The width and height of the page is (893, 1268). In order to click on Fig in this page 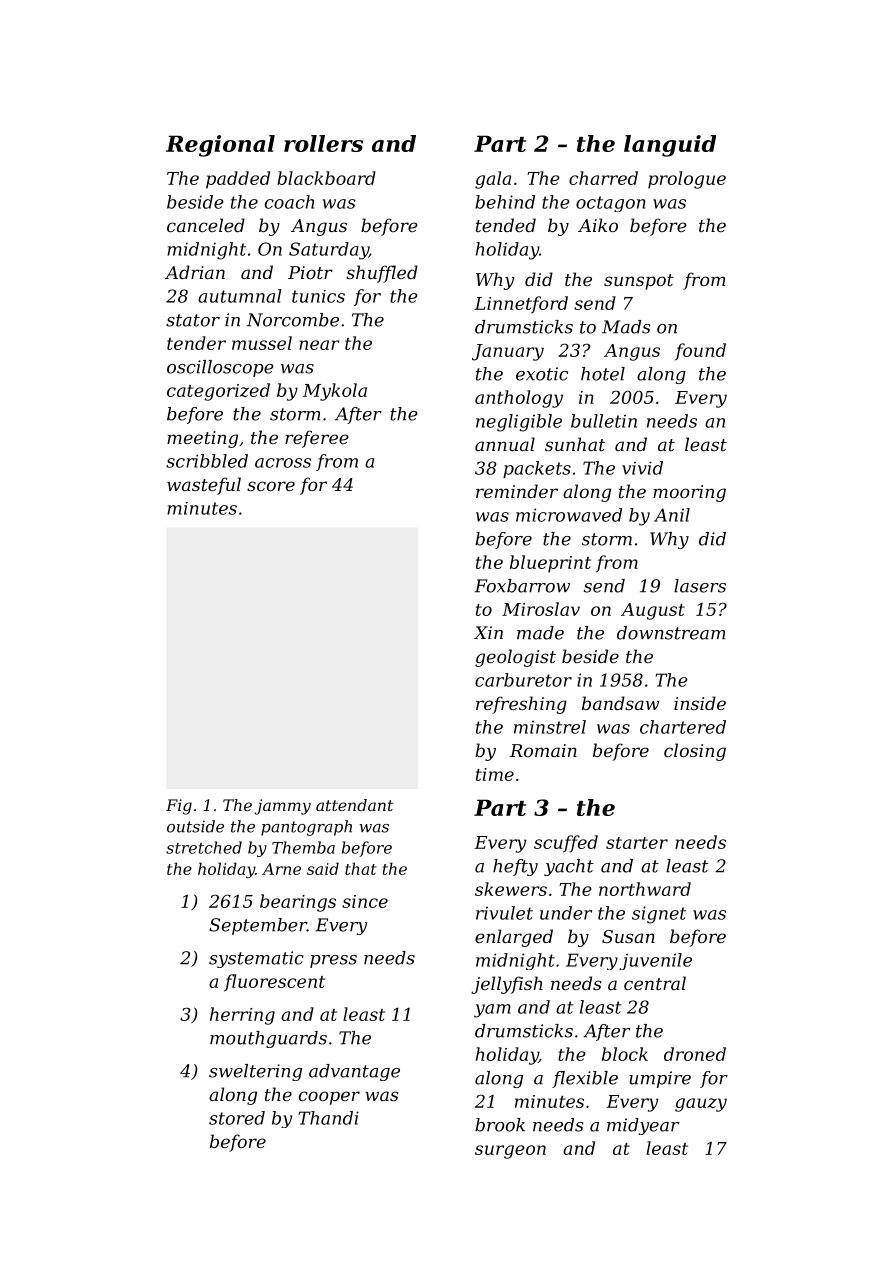, I will do `click(179, 807)`.
